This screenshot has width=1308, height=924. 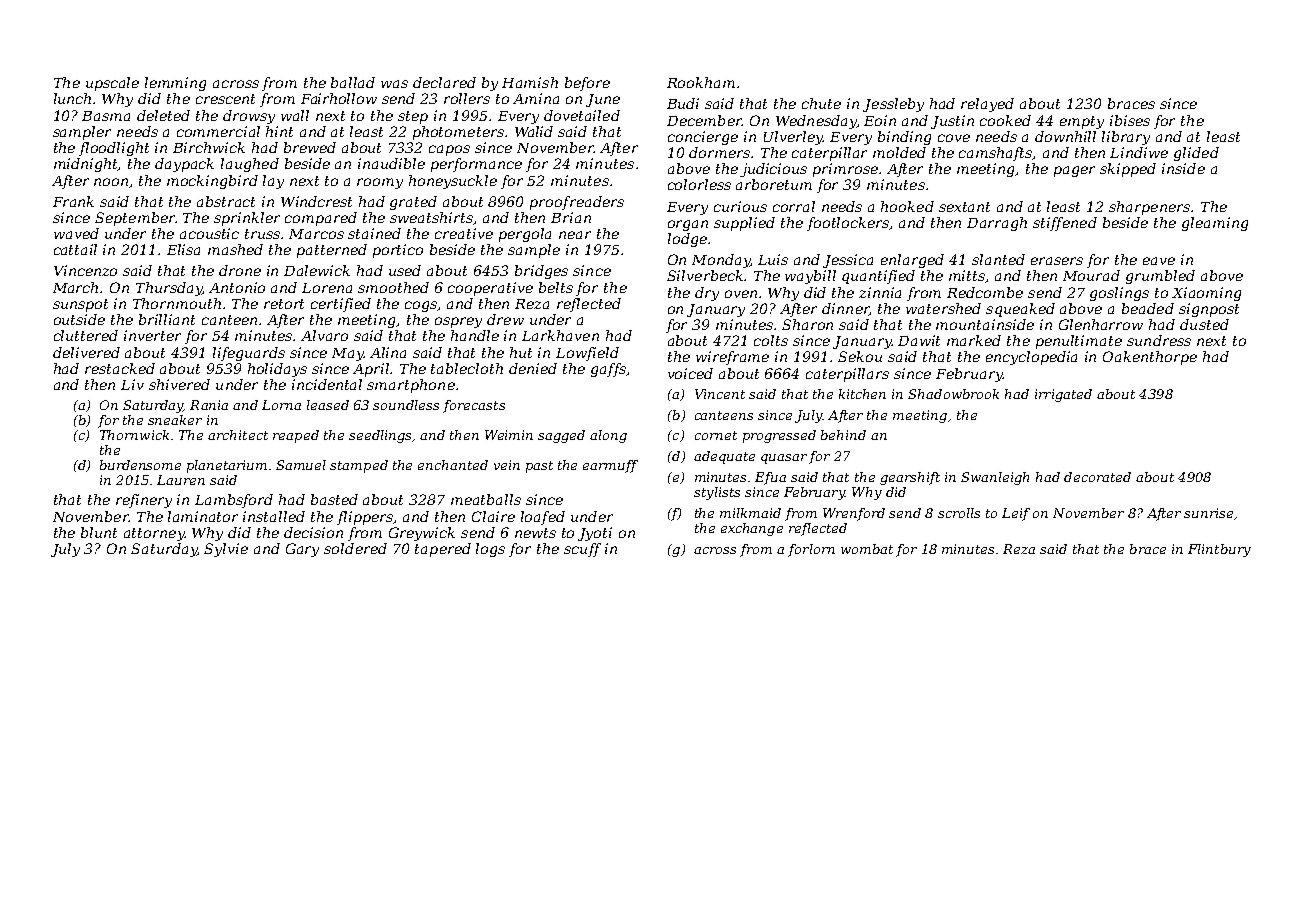 What do you see at coordinates (534, 131) in the screenshot?
I see `Walid` at bounding box center [534, 131].
